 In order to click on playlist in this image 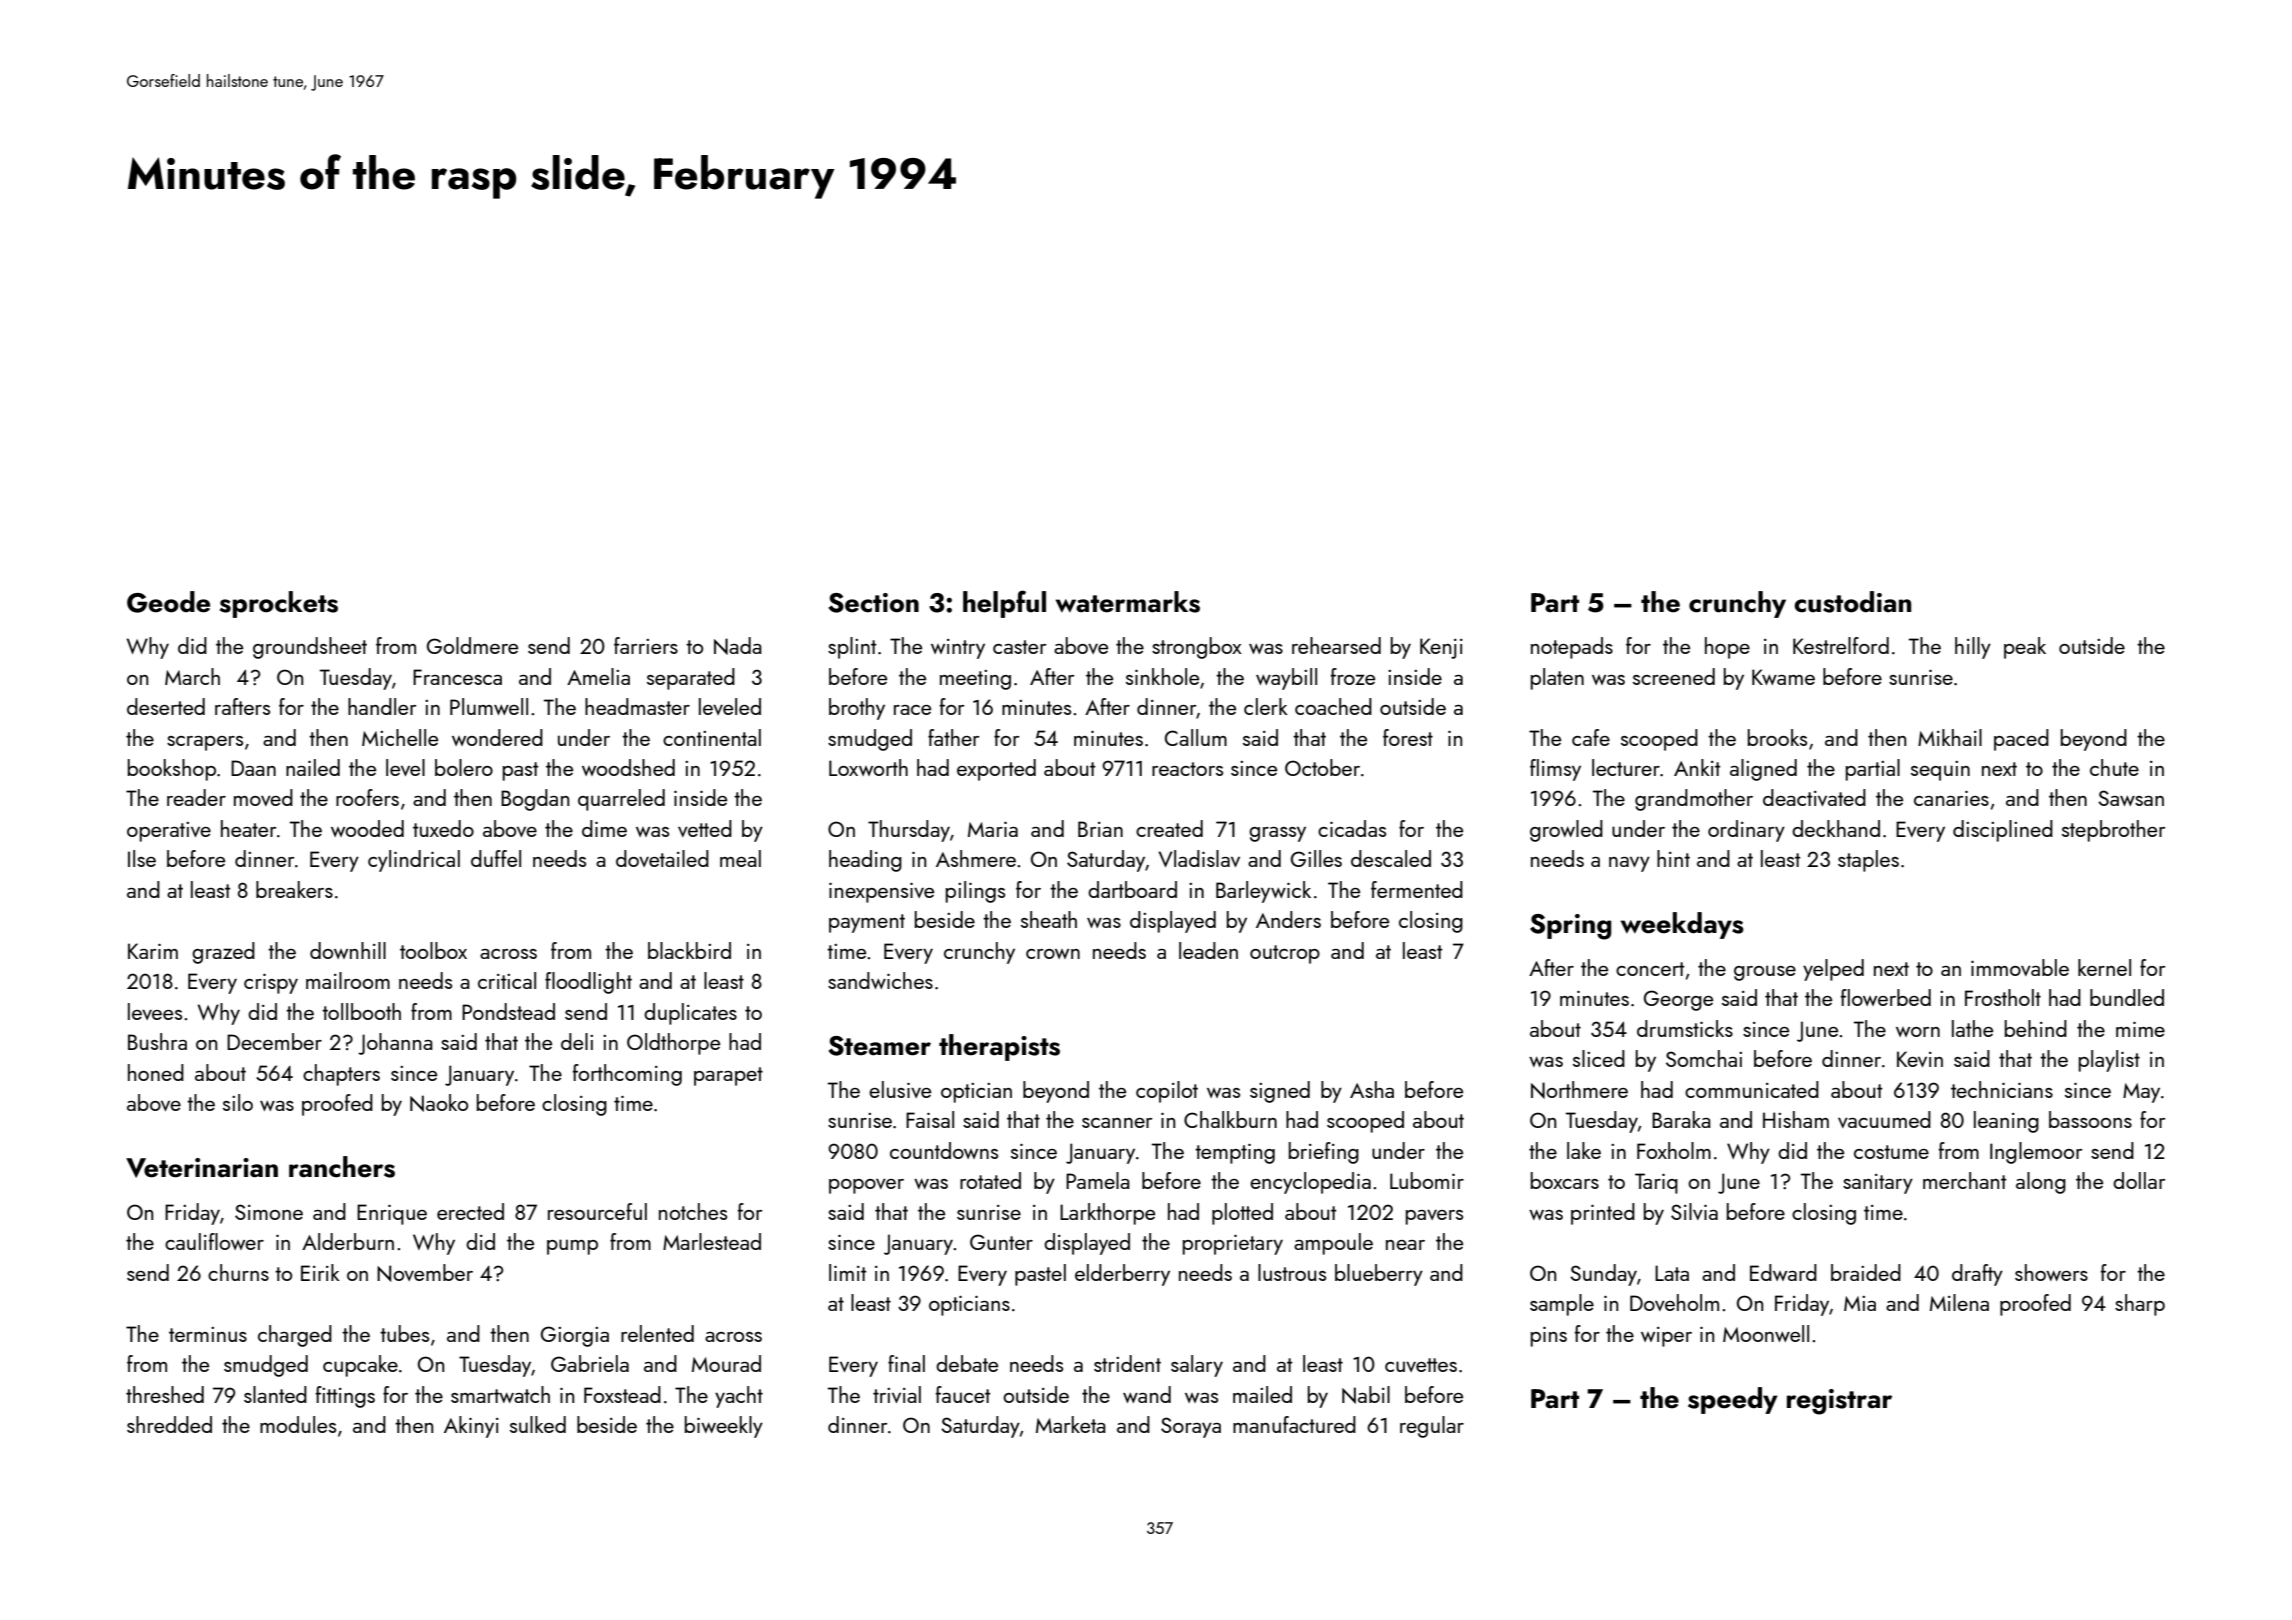, I will do `click(2109, 1061)`.
